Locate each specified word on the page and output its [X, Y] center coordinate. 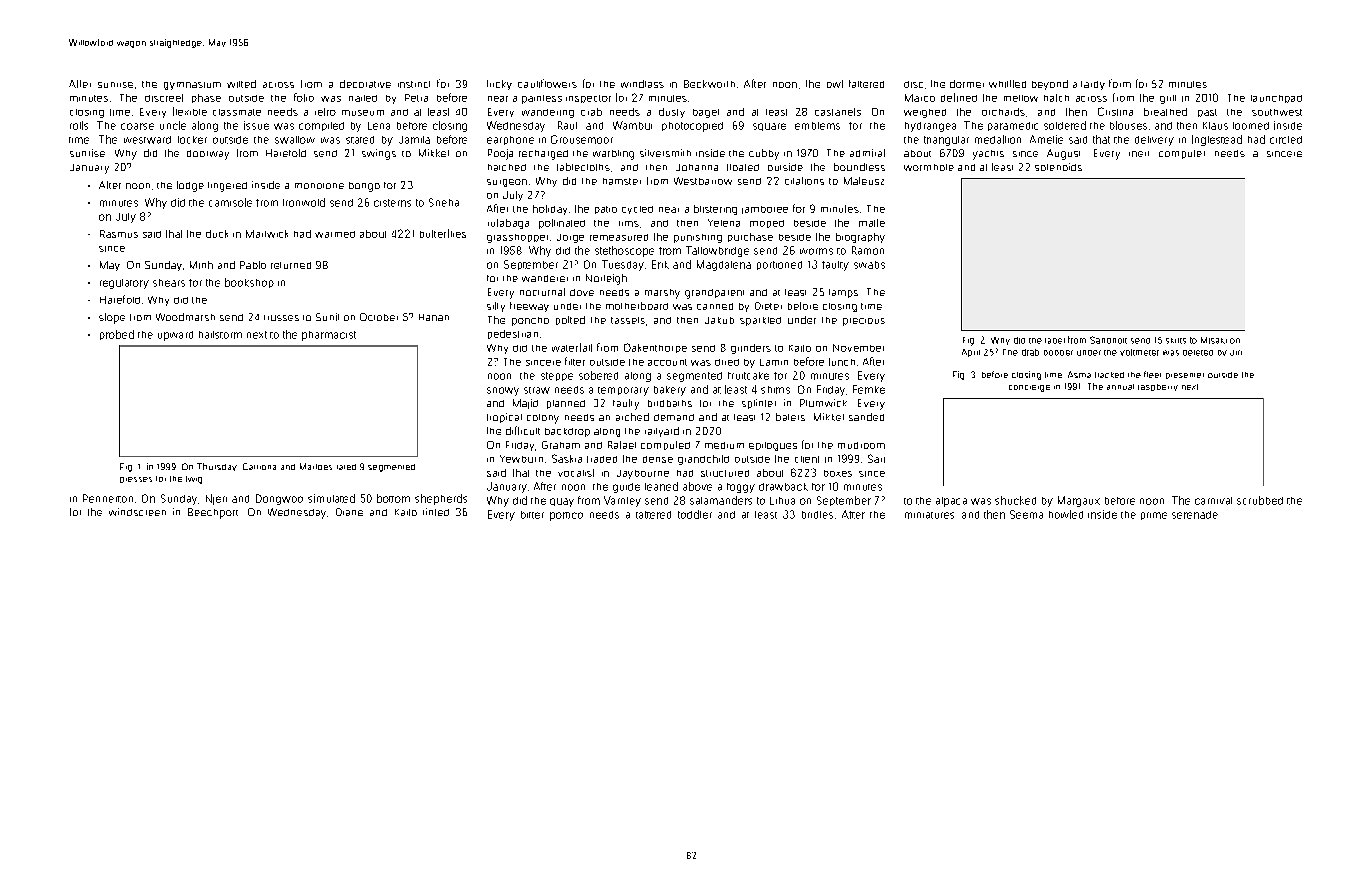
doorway [208, 155]
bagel [706, 113]
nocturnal [542, 292]
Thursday [217, 467]
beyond [1050, 85]
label [1055, 341]
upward [175, 336]
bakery [670, 391]
